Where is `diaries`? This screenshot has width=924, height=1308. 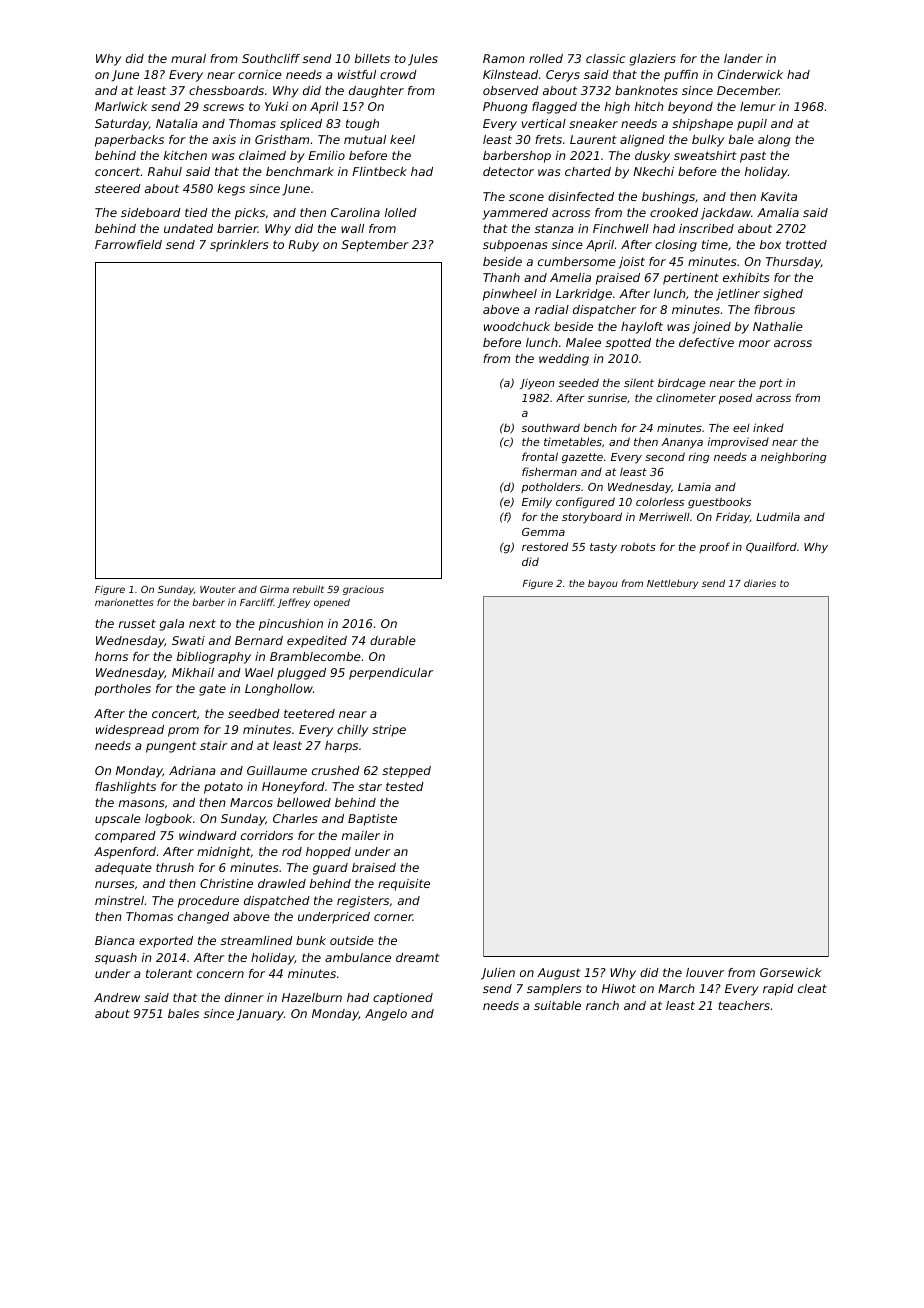
diaries is located at coordinates (760, 583).
